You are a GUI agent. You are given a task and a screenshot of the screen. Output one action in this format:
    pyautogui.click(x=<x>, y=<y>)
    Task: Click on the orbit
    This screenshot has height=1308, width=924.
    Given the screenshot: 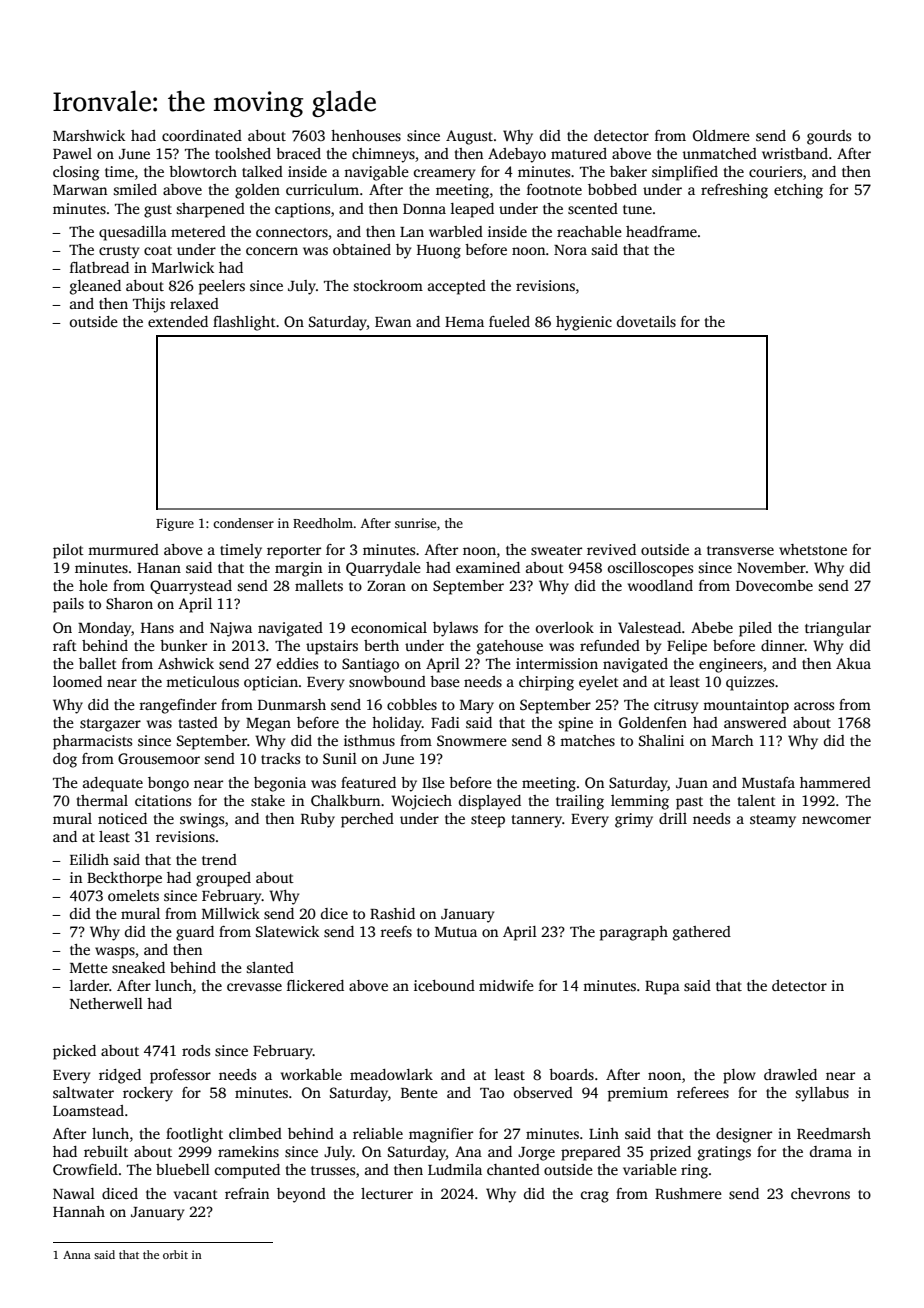 What is the action you would take?
    pyautogui.click(x=175, y=1254)
